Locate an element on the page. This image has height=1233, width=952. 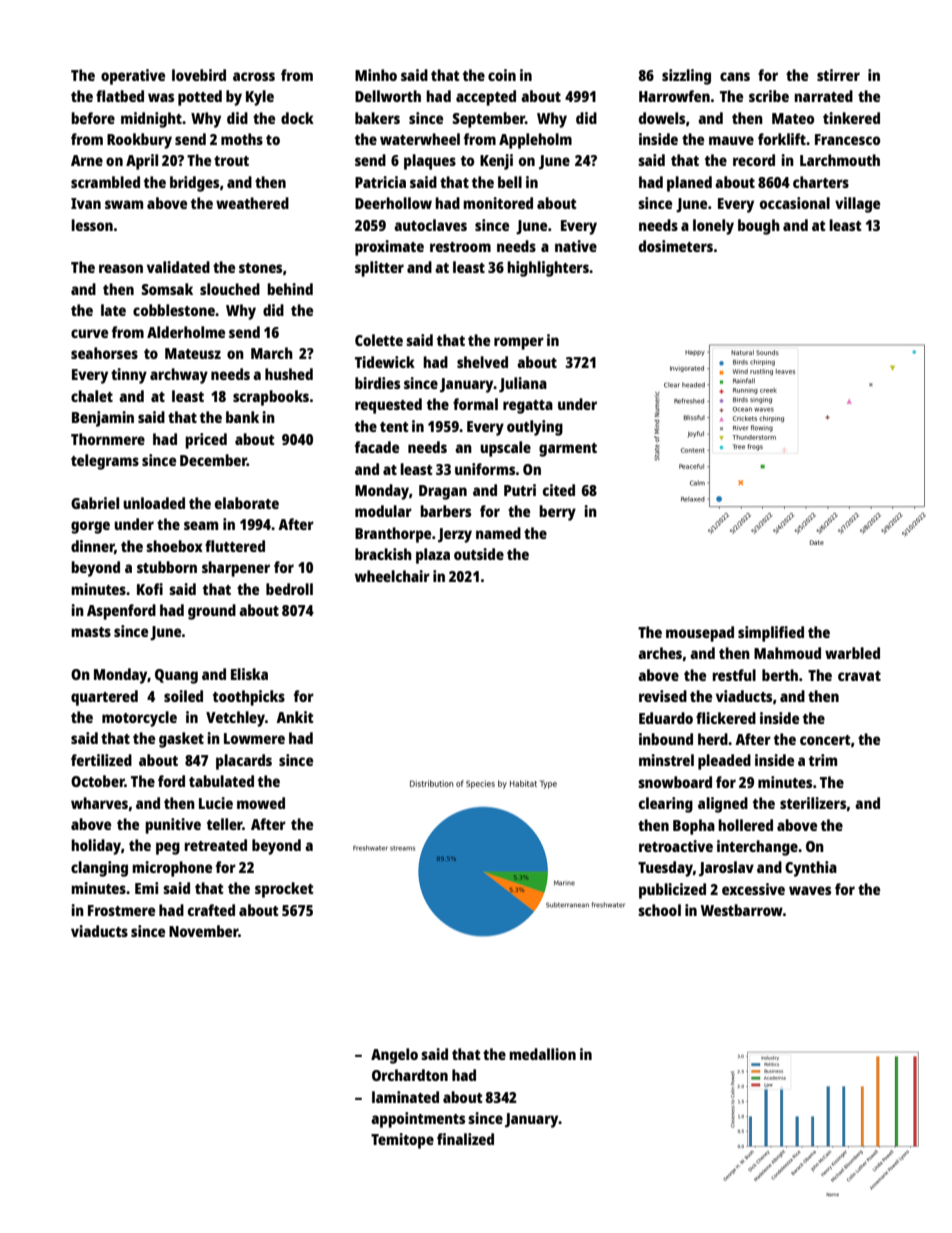
across is located at coordinates (254, 76).
